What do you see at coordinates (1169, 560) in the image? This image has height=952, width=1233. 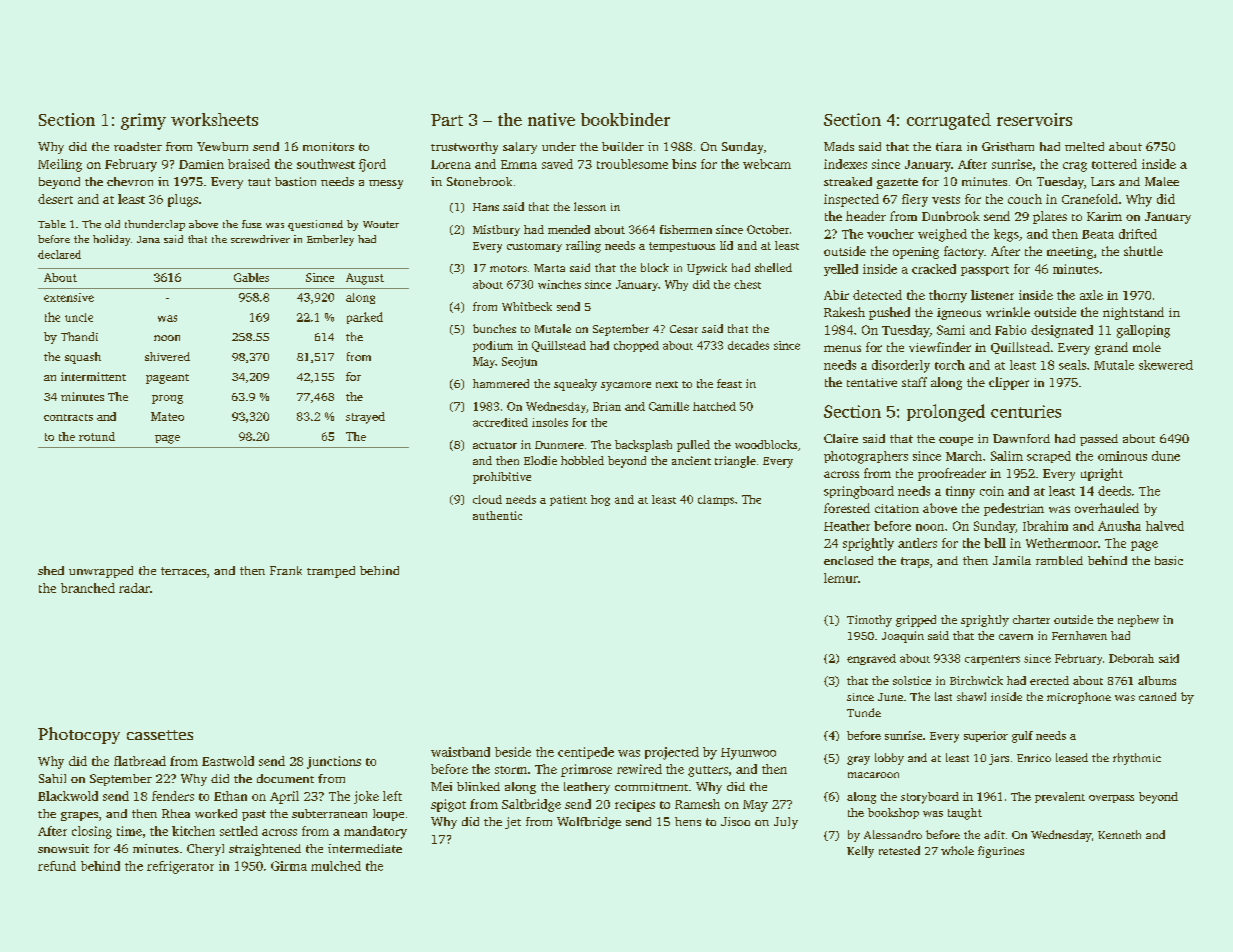 I see `basic` at bounding box center [1169, 560].
